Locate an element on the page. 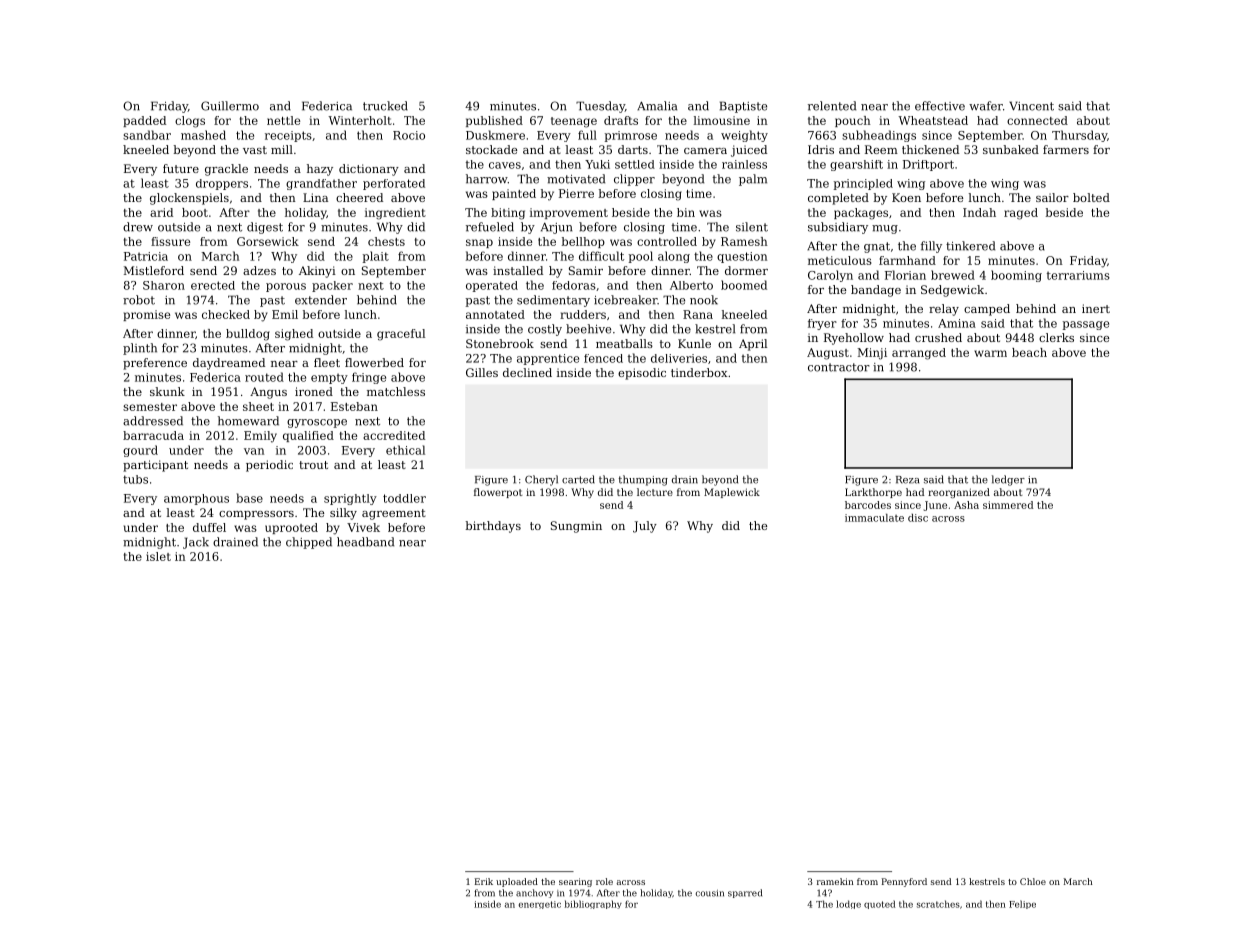 This document has height=952, width=1233. Erik is located at coordinates (484, 881).
